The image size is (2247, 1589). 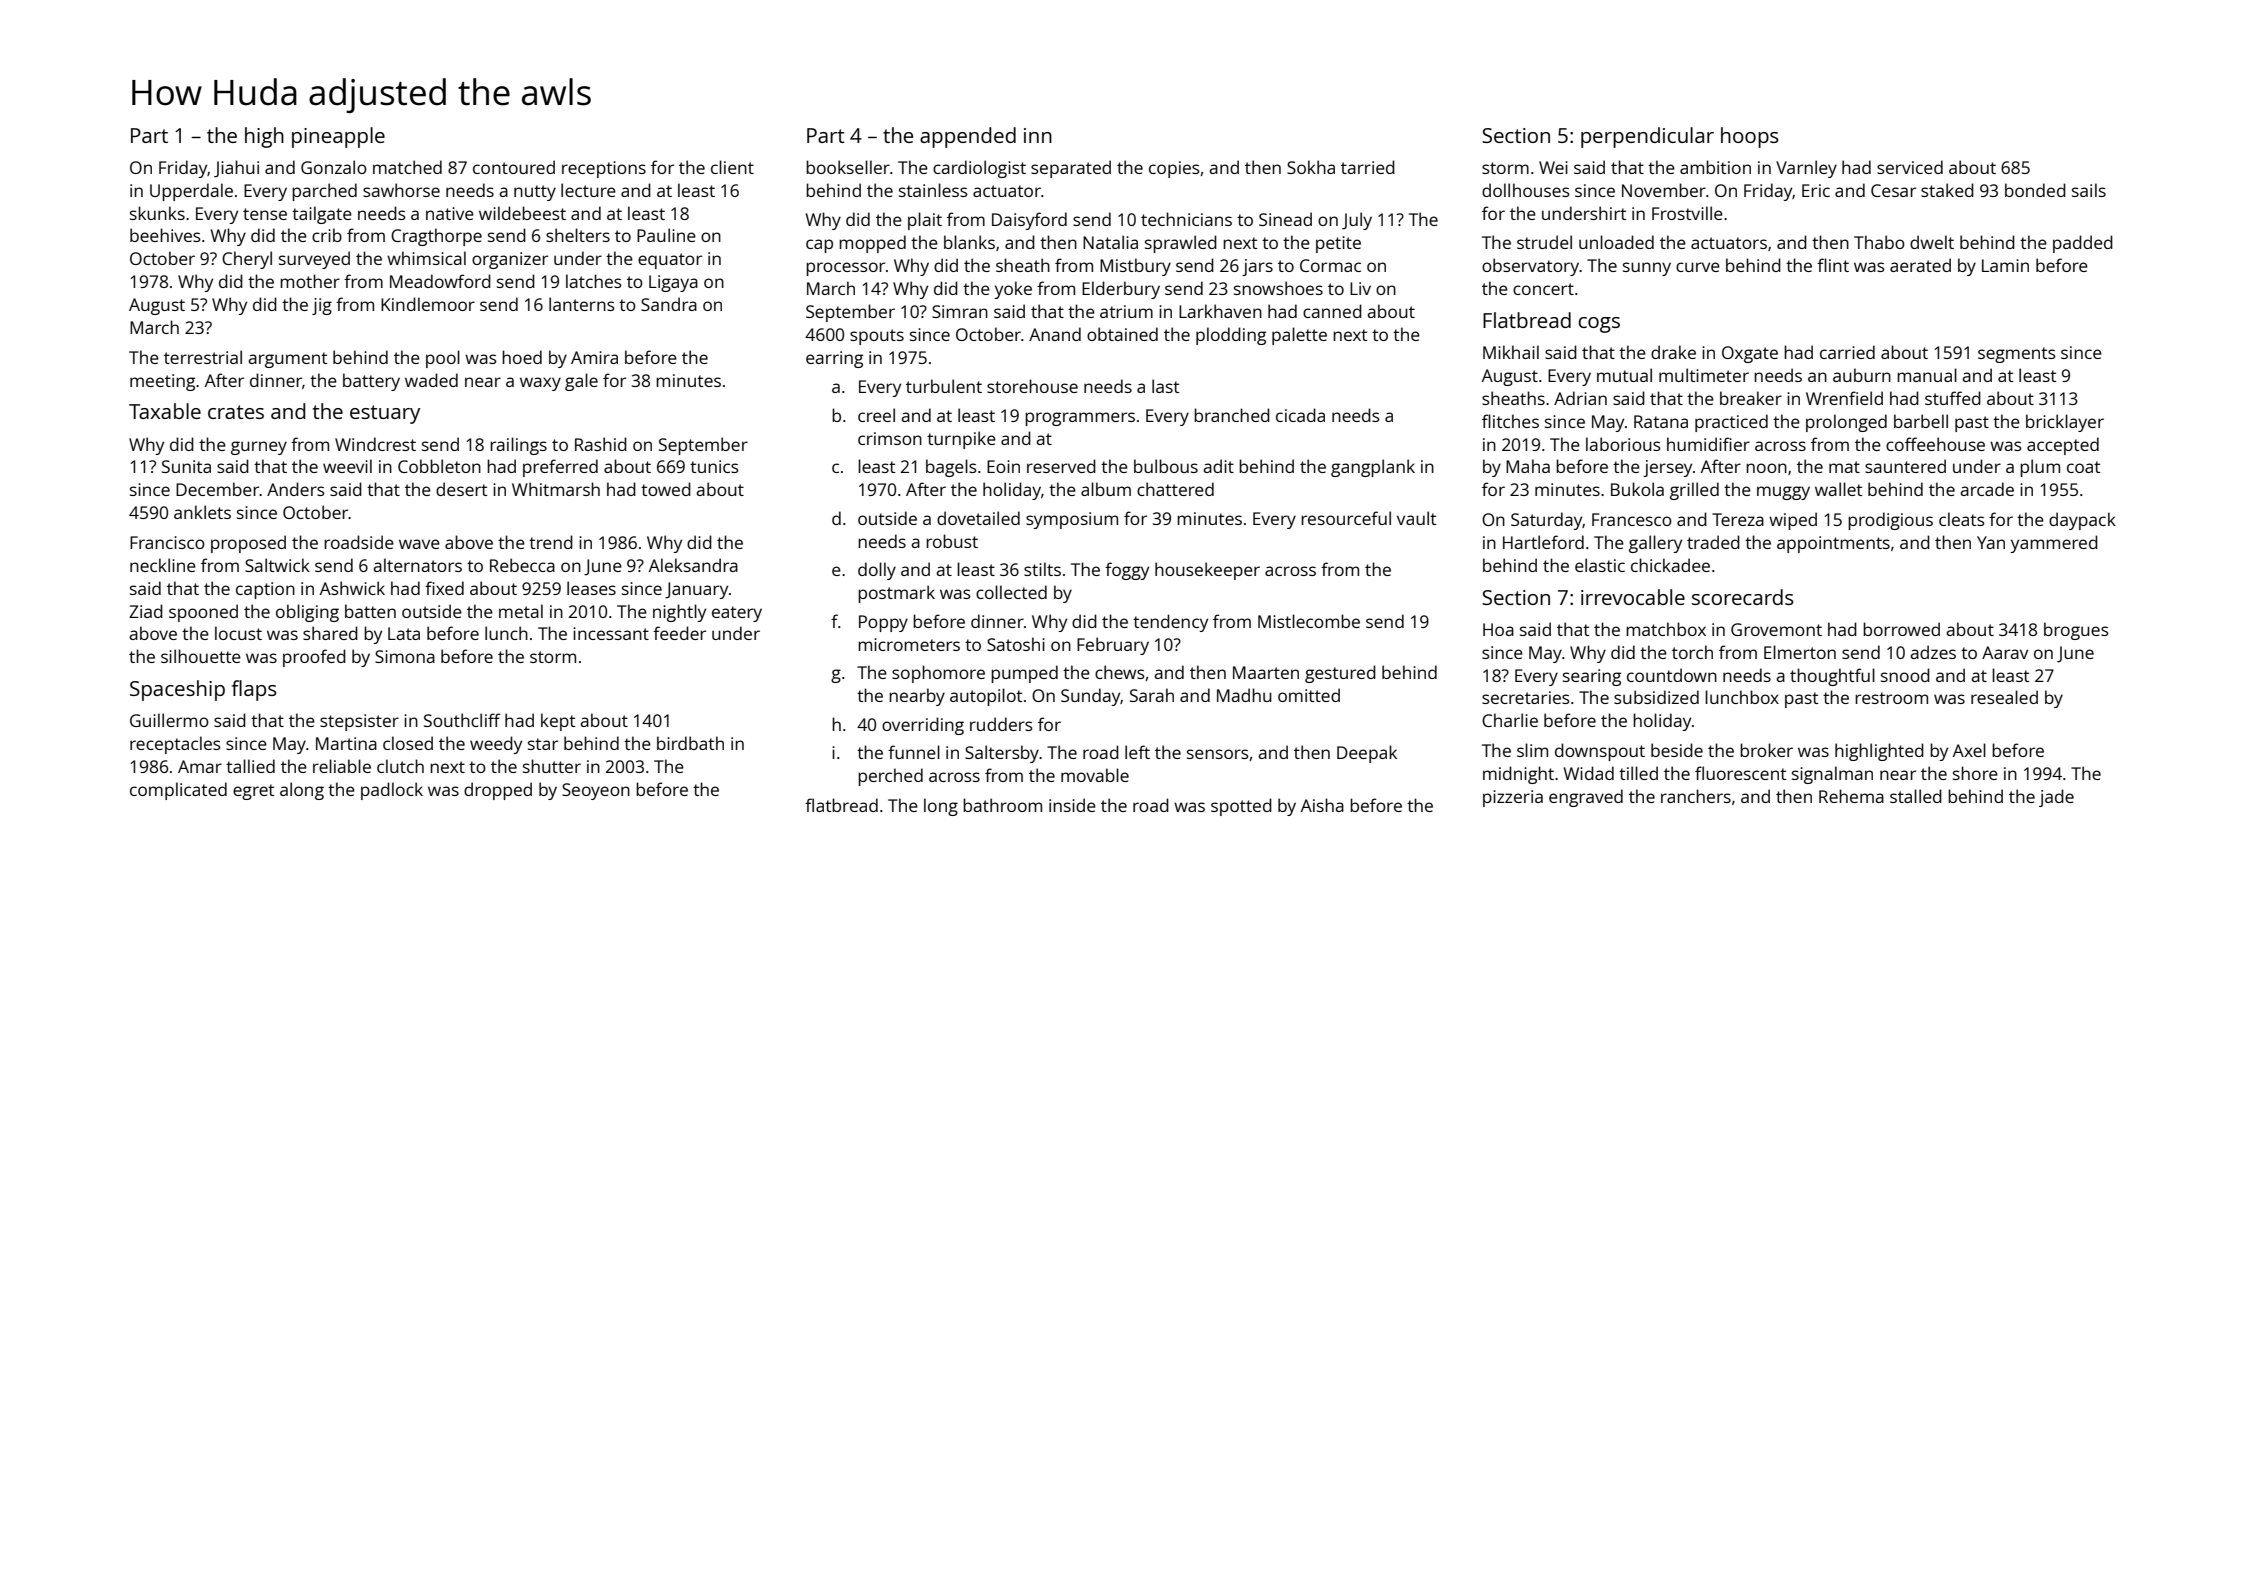 I want to click on egret, so click(x=253, y=792).
